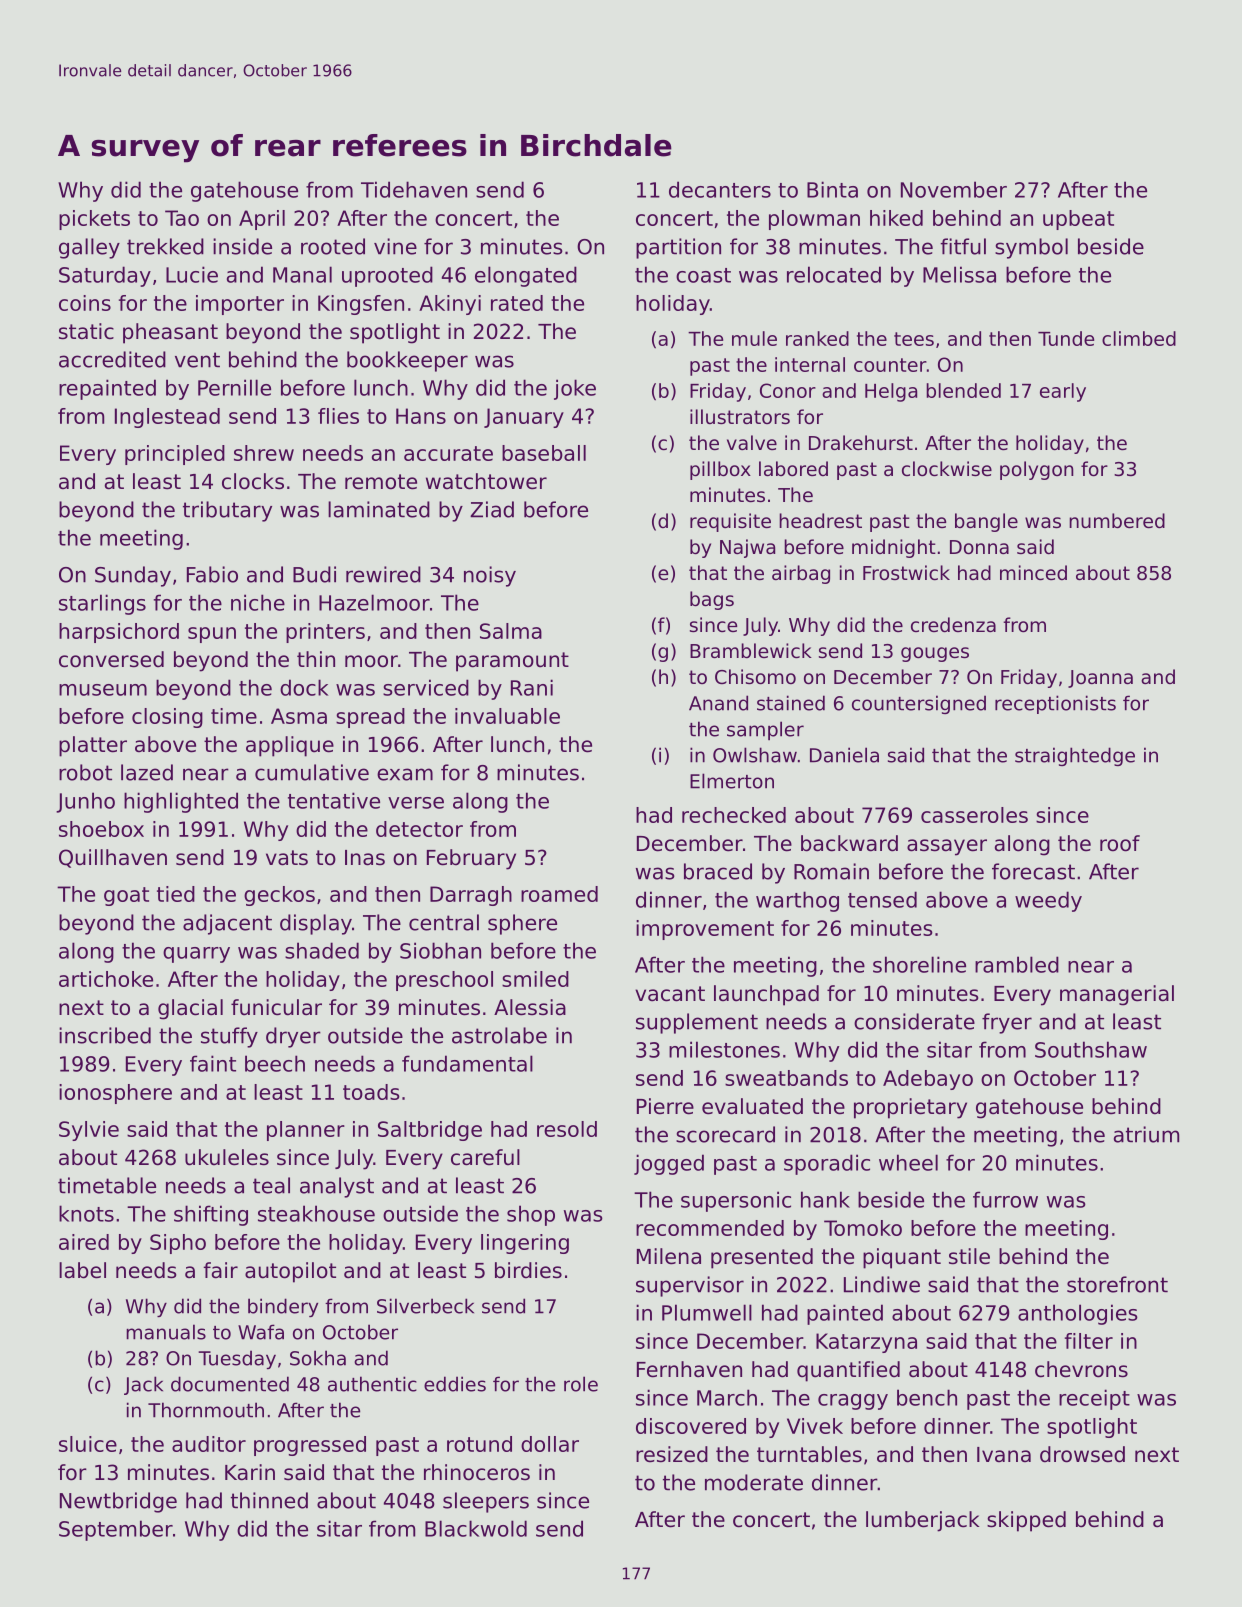 Image resolution: width=1242 pixels, height=1607 pixels. I want to click on accredited, so click(112, 359).
